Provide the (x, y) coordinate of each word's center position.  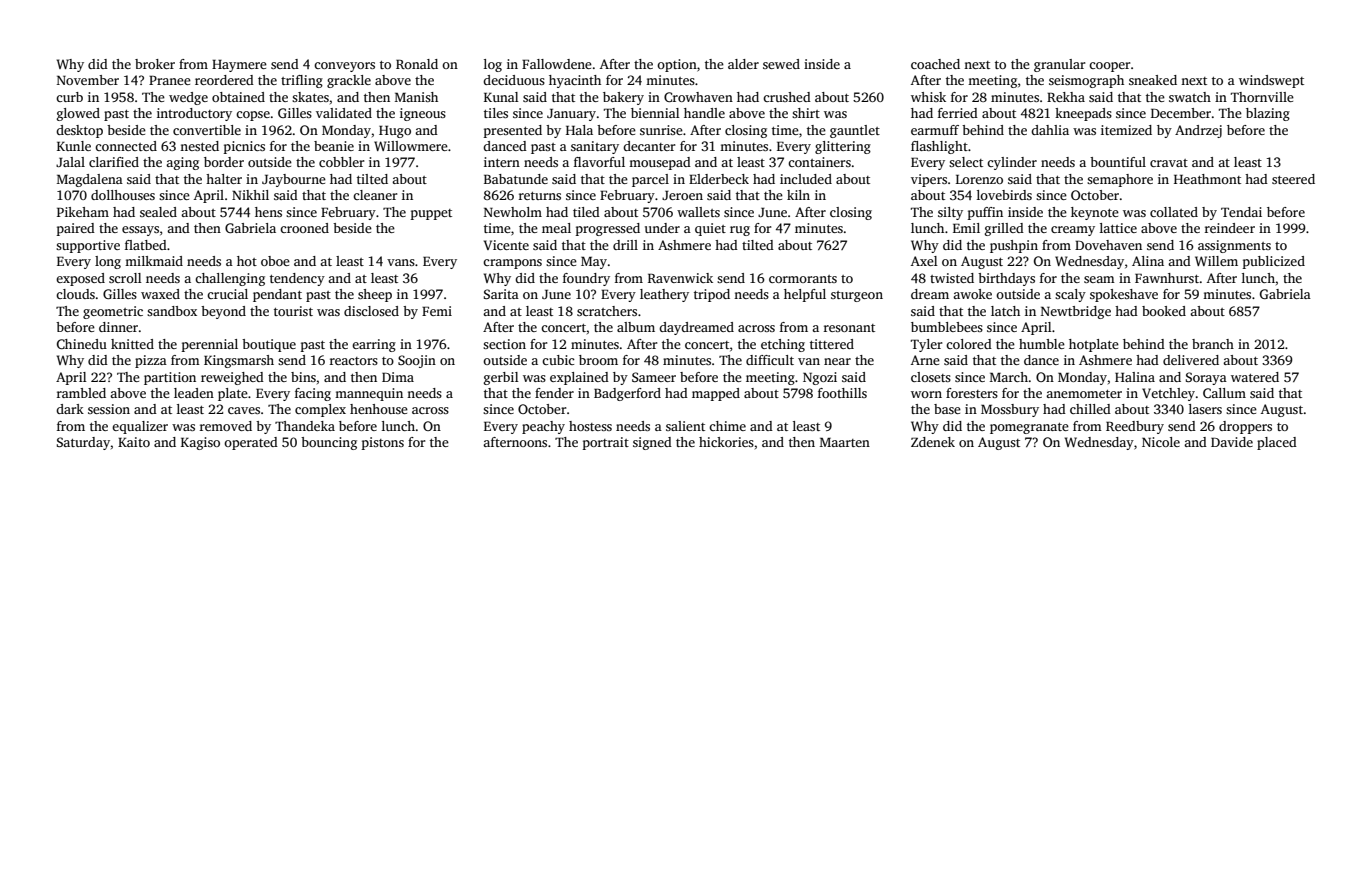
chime (727, 426)
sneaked (1153, 80)
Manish (416, 97)
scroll (125, 278)
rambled (81, 393)
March (1009, 377)
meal (556, 228)
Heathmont (1207, 179)
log (493, 65)
